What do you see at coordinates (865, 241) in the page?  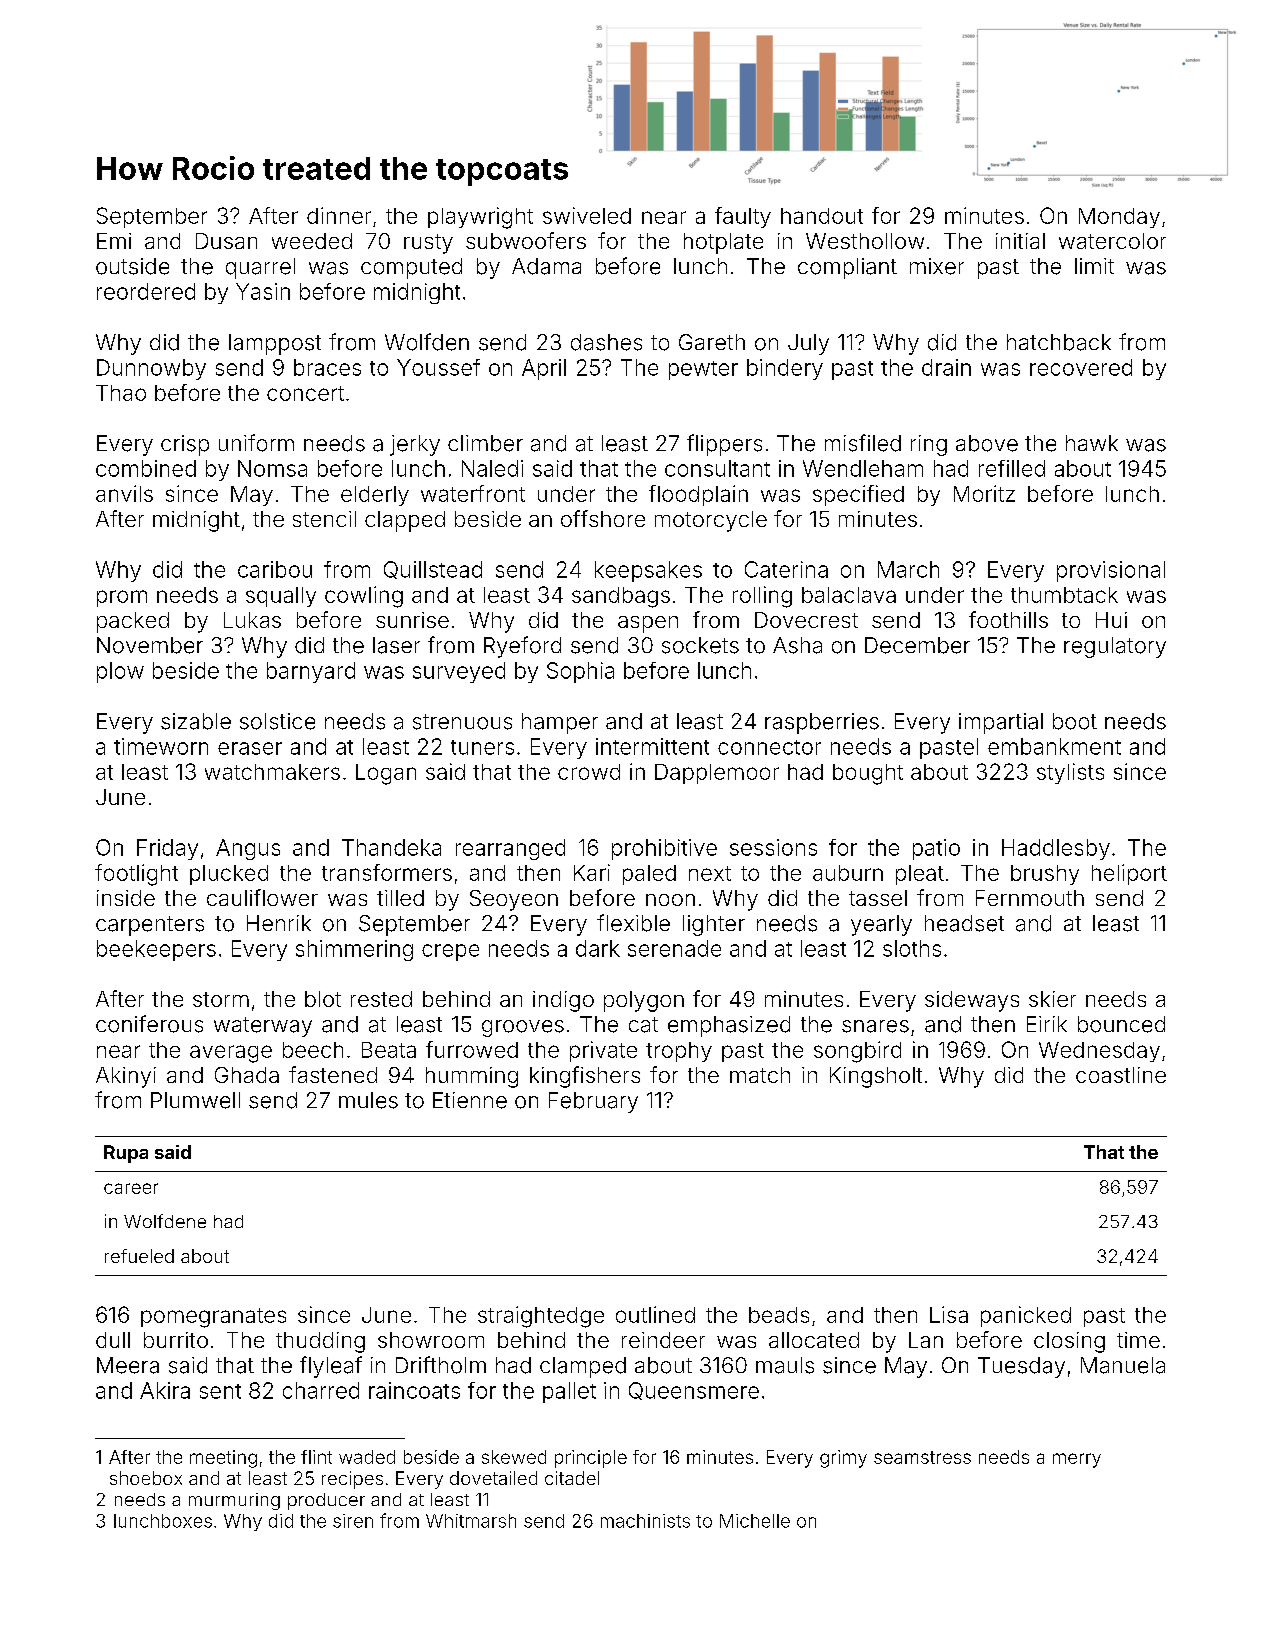 I see `Westhollow` at bounding box center [865, 241].
